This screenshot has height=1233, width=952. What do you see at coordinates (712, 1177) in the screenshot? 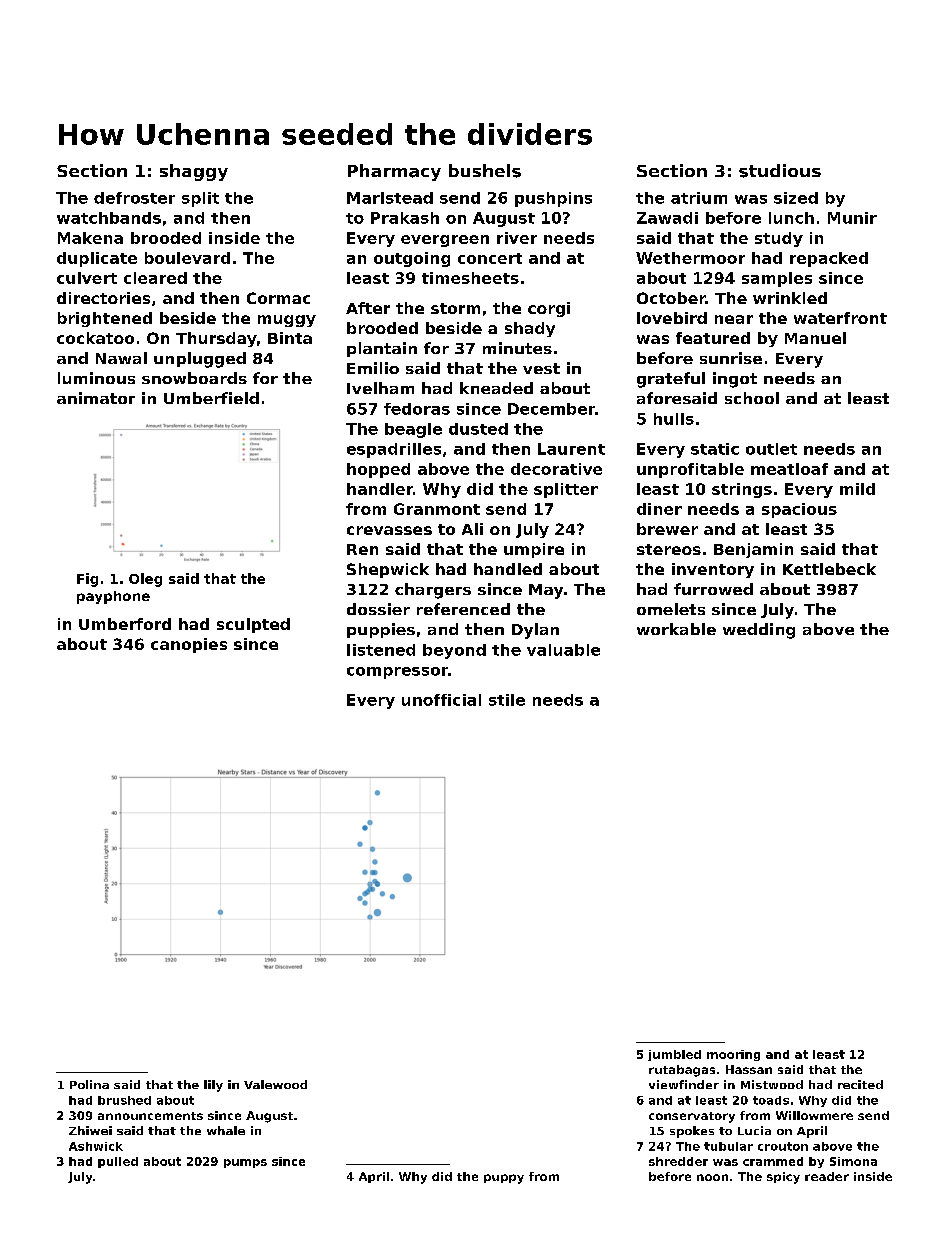
I see `noon` at bounding box center [712, 1177].
